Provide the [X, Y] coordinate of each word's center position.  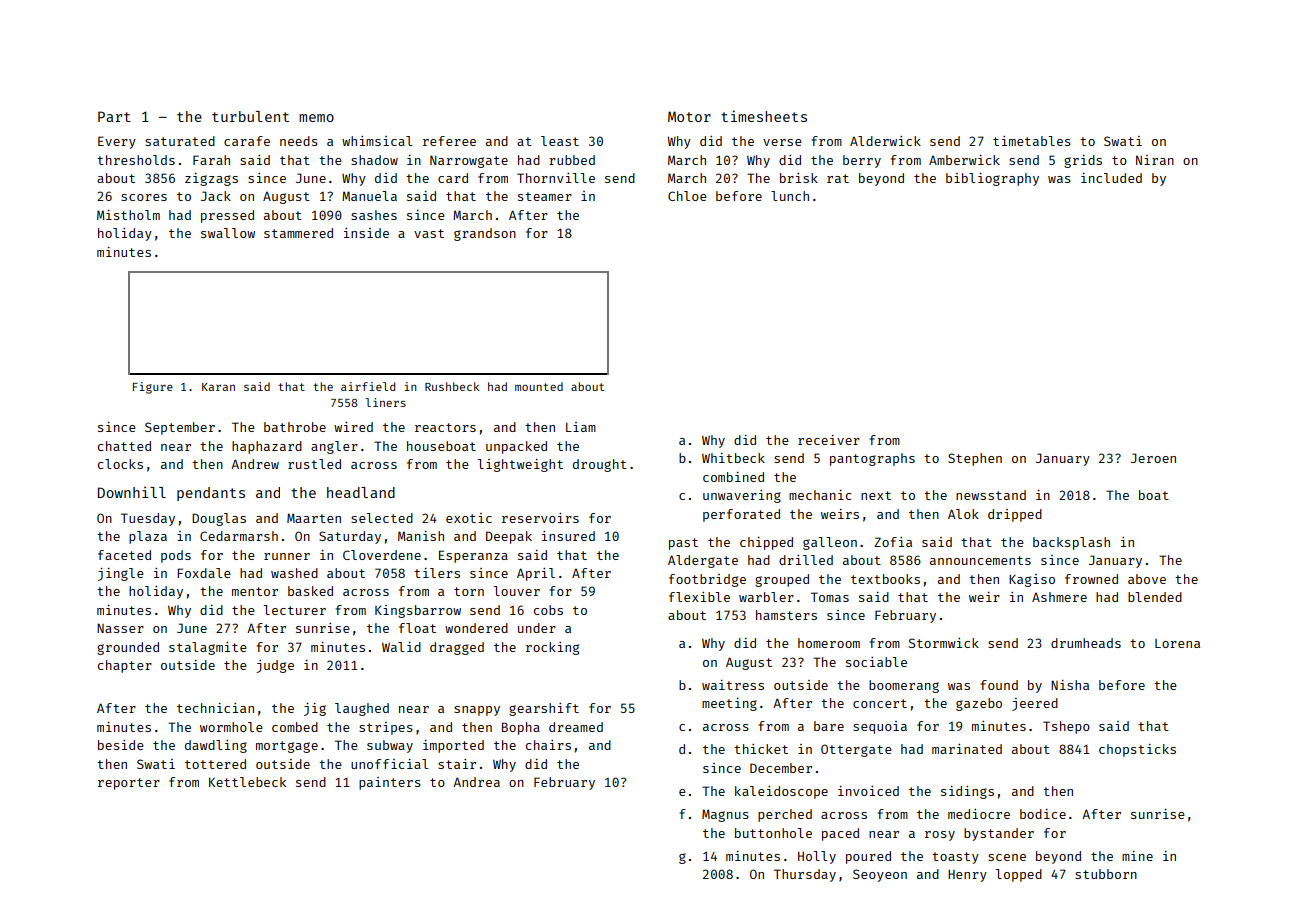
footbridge [707, 580]
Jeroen [1153, 458]
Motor [689, 116]
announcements [980, 560]
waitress [733, 685]
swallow [228, 233]
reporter [129, 784]
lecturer [294, 610]
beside [121, 745]
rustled [314, 464]
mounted [539, 386]
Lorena [1177, 643]
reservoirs [540, 518]
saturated [180, 141]
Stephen [975, 459]
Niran [1155, 160]
